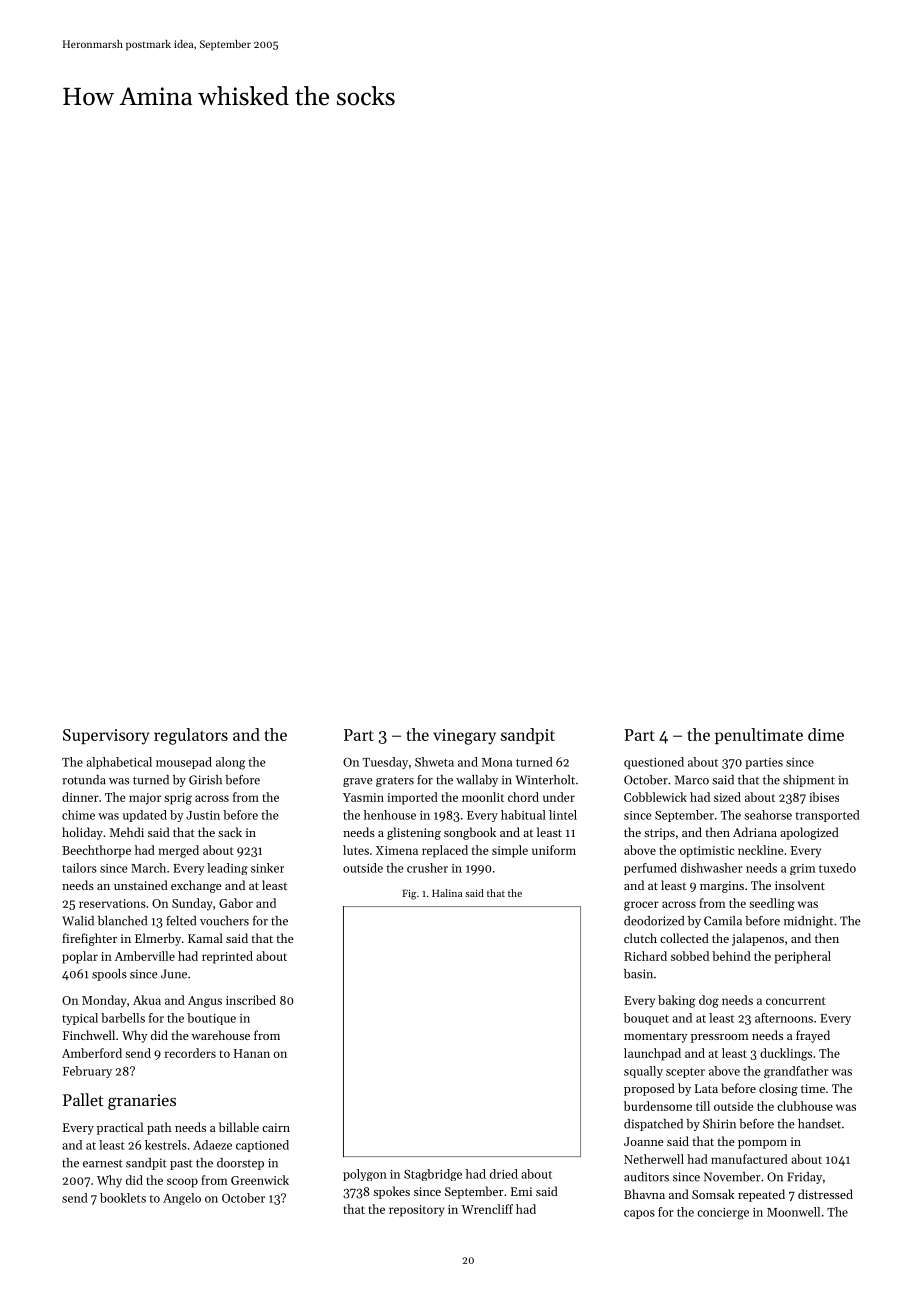 This screenshot has height=1308, width=924. Describe the element at coordinates (145, 799) in the screenshot. I see `major` at that location.
